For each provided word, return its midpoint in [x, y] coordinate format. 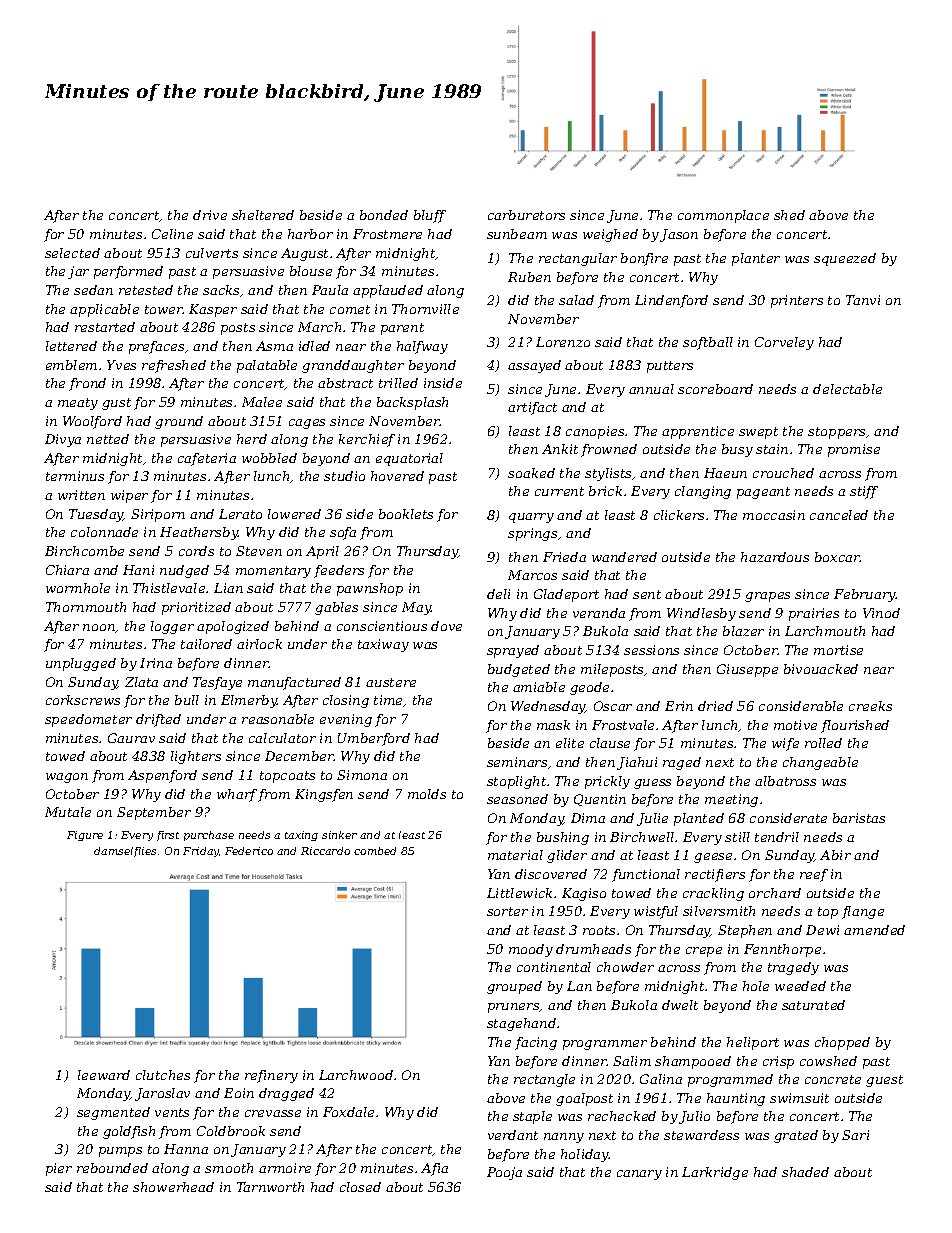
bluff [430, 216]
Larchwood [356, 1075]
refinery [271, 1076]
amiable [539, 687]
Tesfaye [217, 683]
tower [164, 309]
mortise [838, 650]
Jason [679, 235]
